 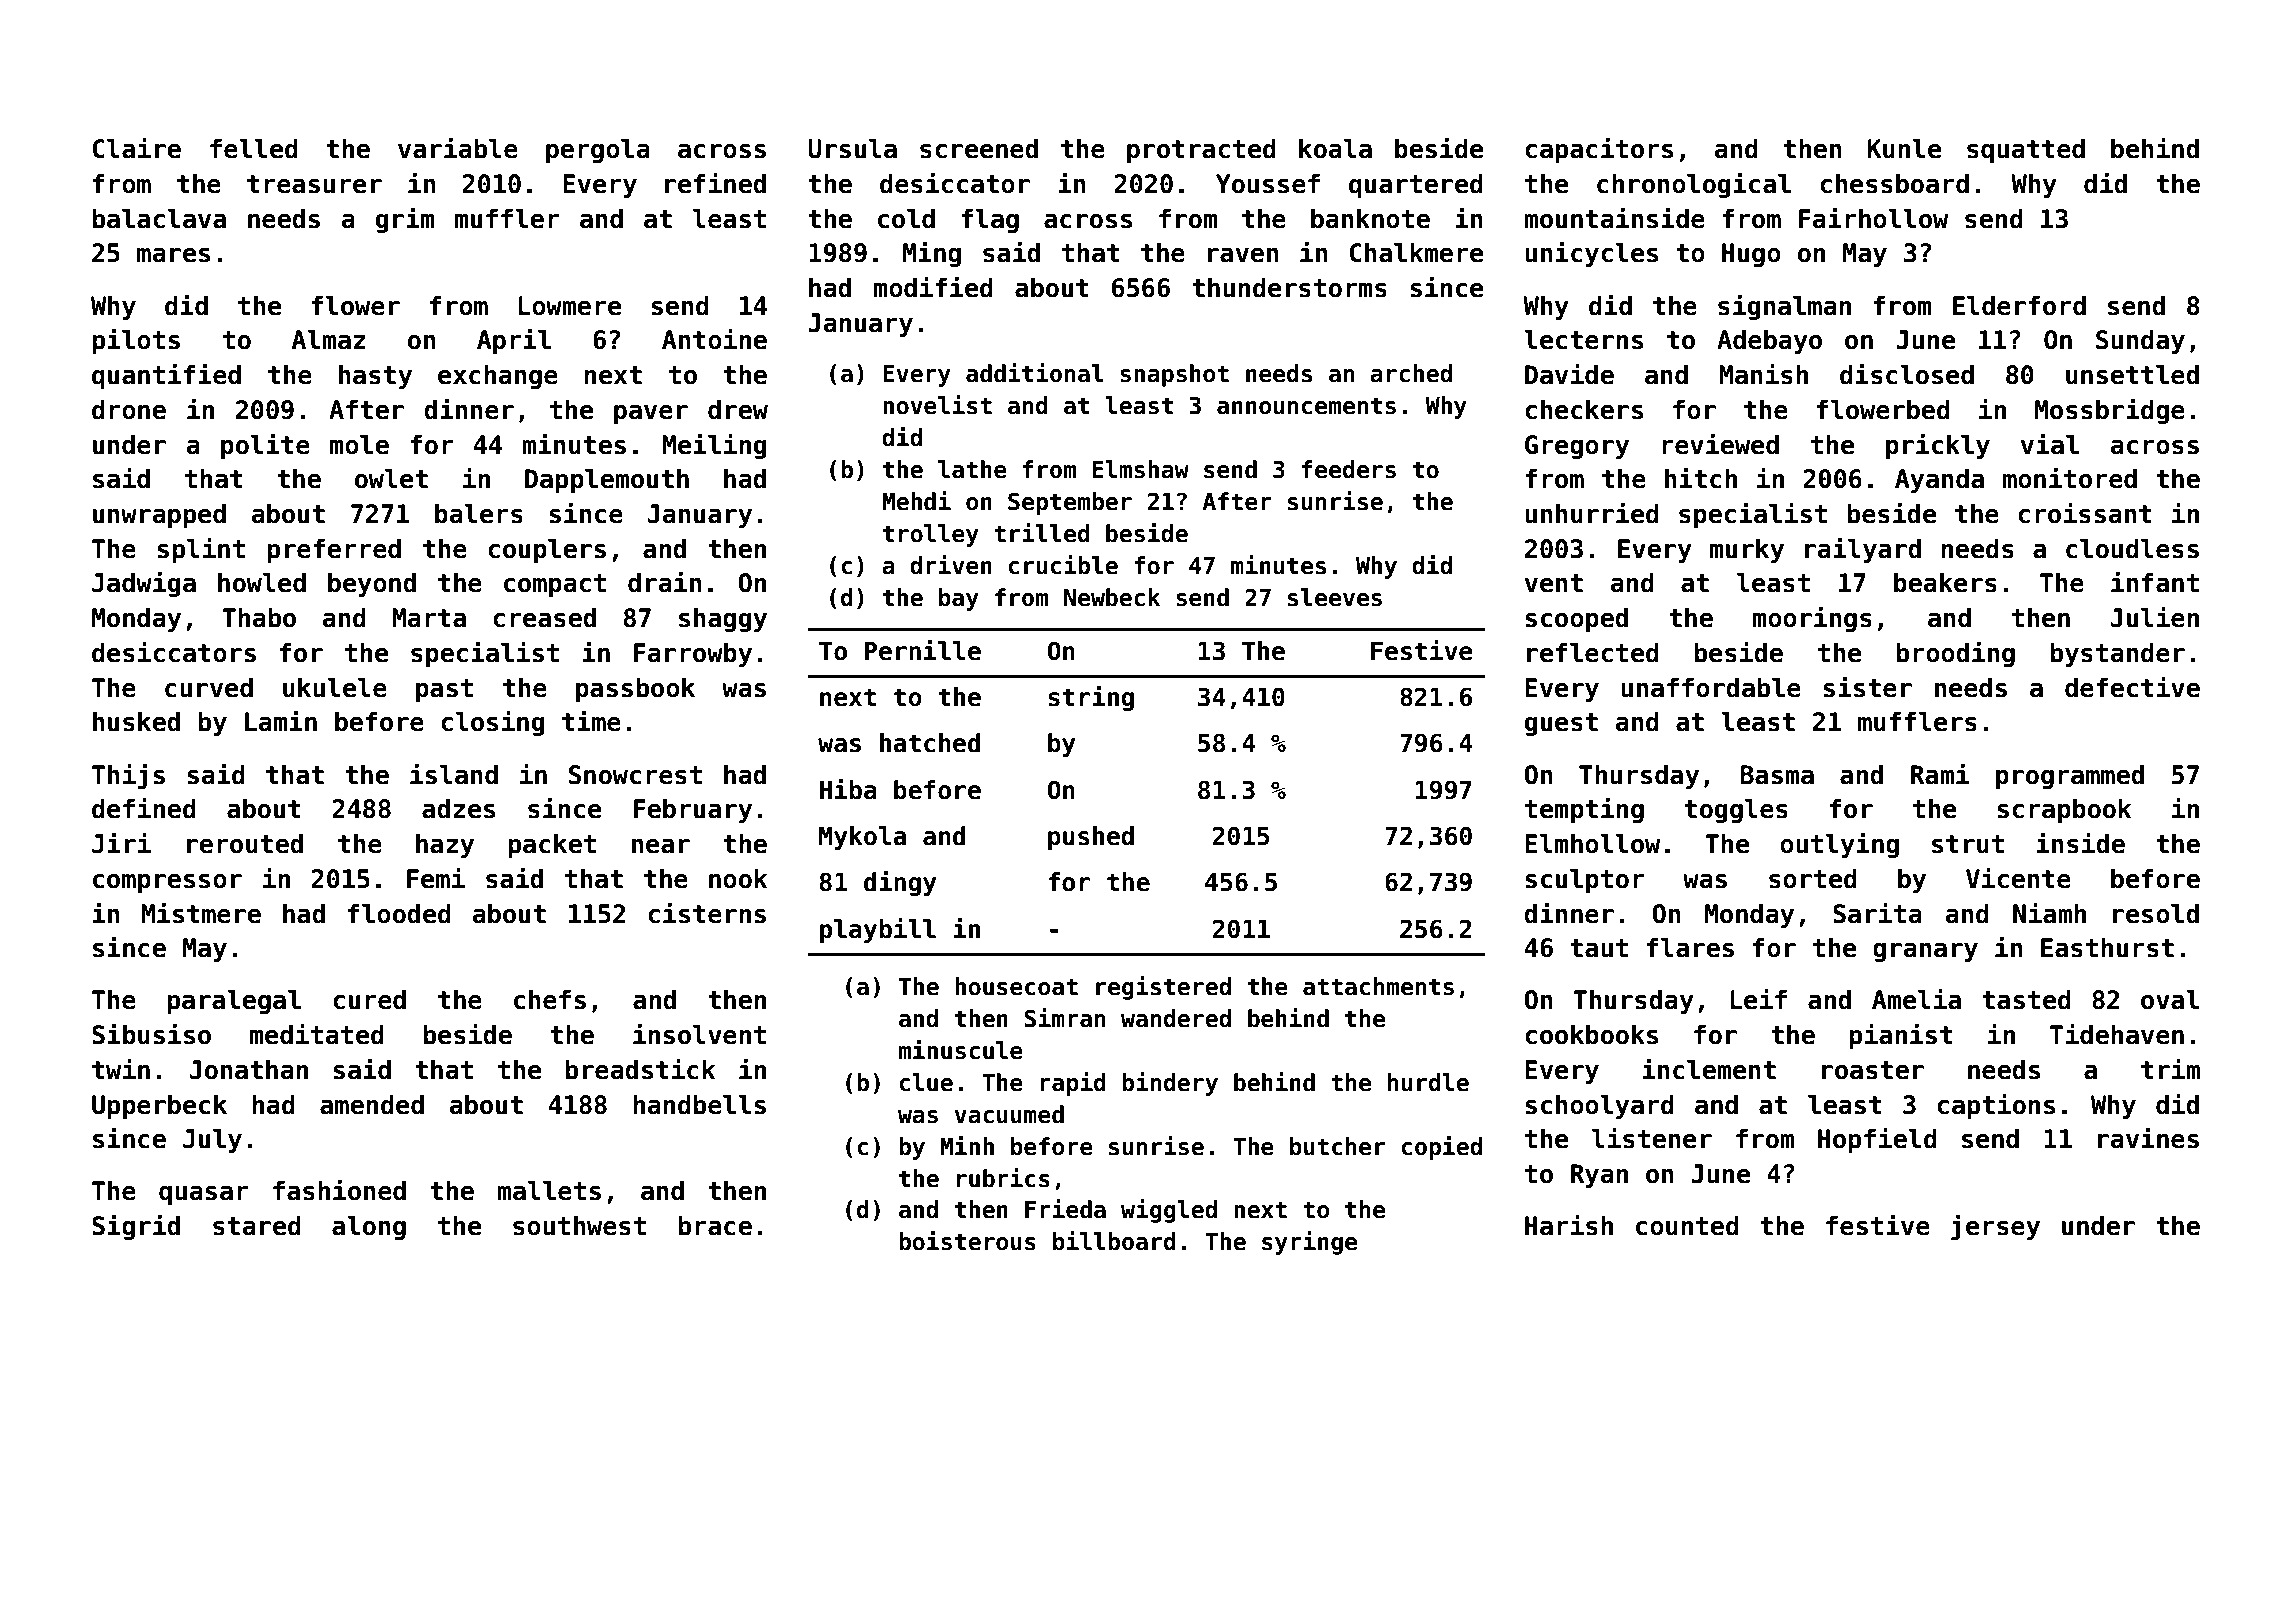 What do you see at coordinates (405, 220) in the page?
I see `grim` at bounding box center [405, 220].
